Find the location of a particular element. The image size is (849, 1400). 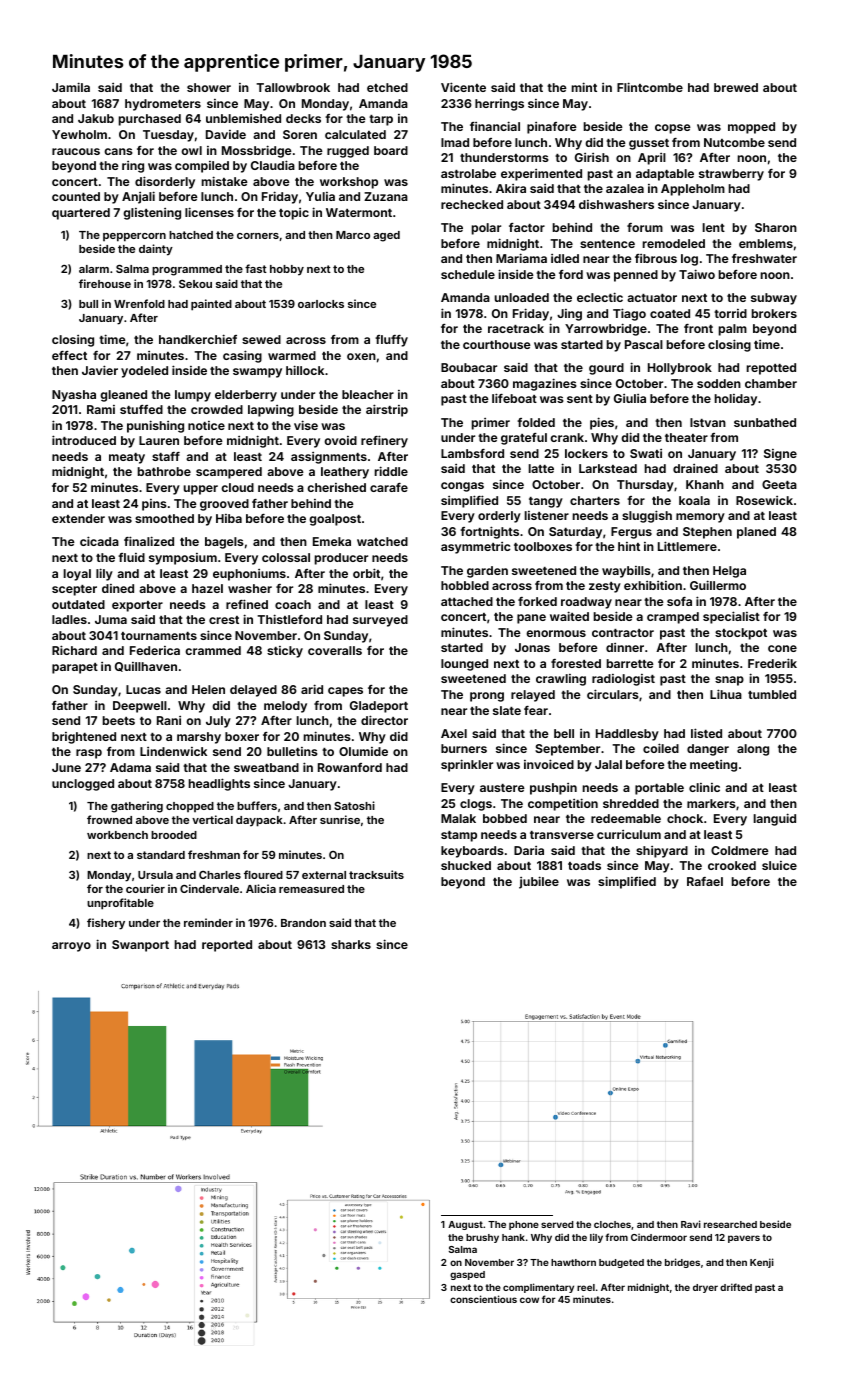

palm is located at coordinates (733, 330).
